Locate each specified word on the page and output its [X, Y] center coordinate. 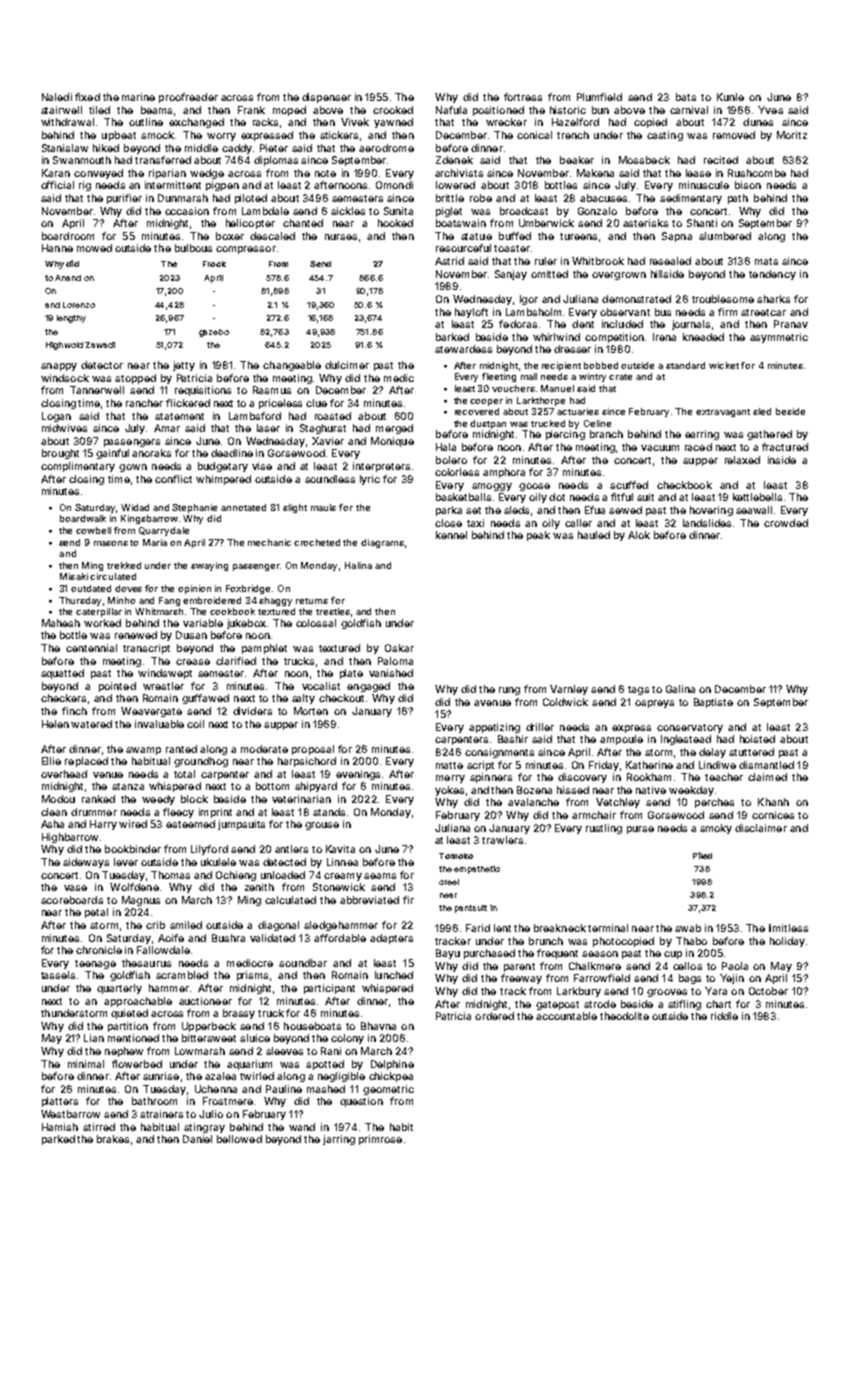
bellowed [239, 1139]
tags [638, 690]
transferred [163, 160]
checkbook [684, 485]
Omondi [394, 185]
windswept [165, 674]
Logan [56, 417]
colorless [457, 472]
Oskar [399, 648]
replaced [86, 762]
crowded [786, 523]
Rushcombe [757, 173]
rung [509, 691]
